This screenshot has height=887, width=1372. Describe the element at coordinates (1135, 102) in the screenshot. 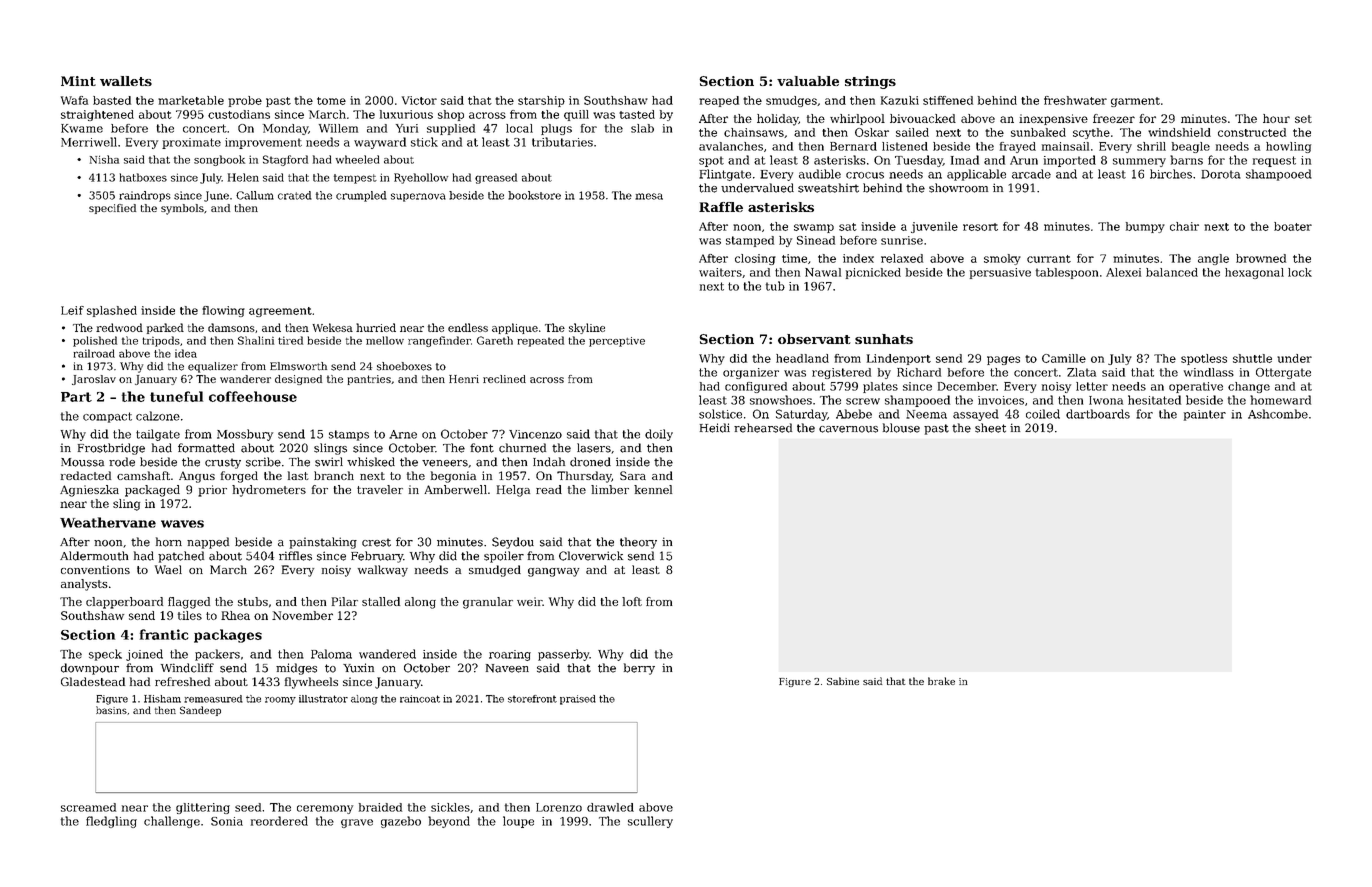

I see `garment` at that location.
